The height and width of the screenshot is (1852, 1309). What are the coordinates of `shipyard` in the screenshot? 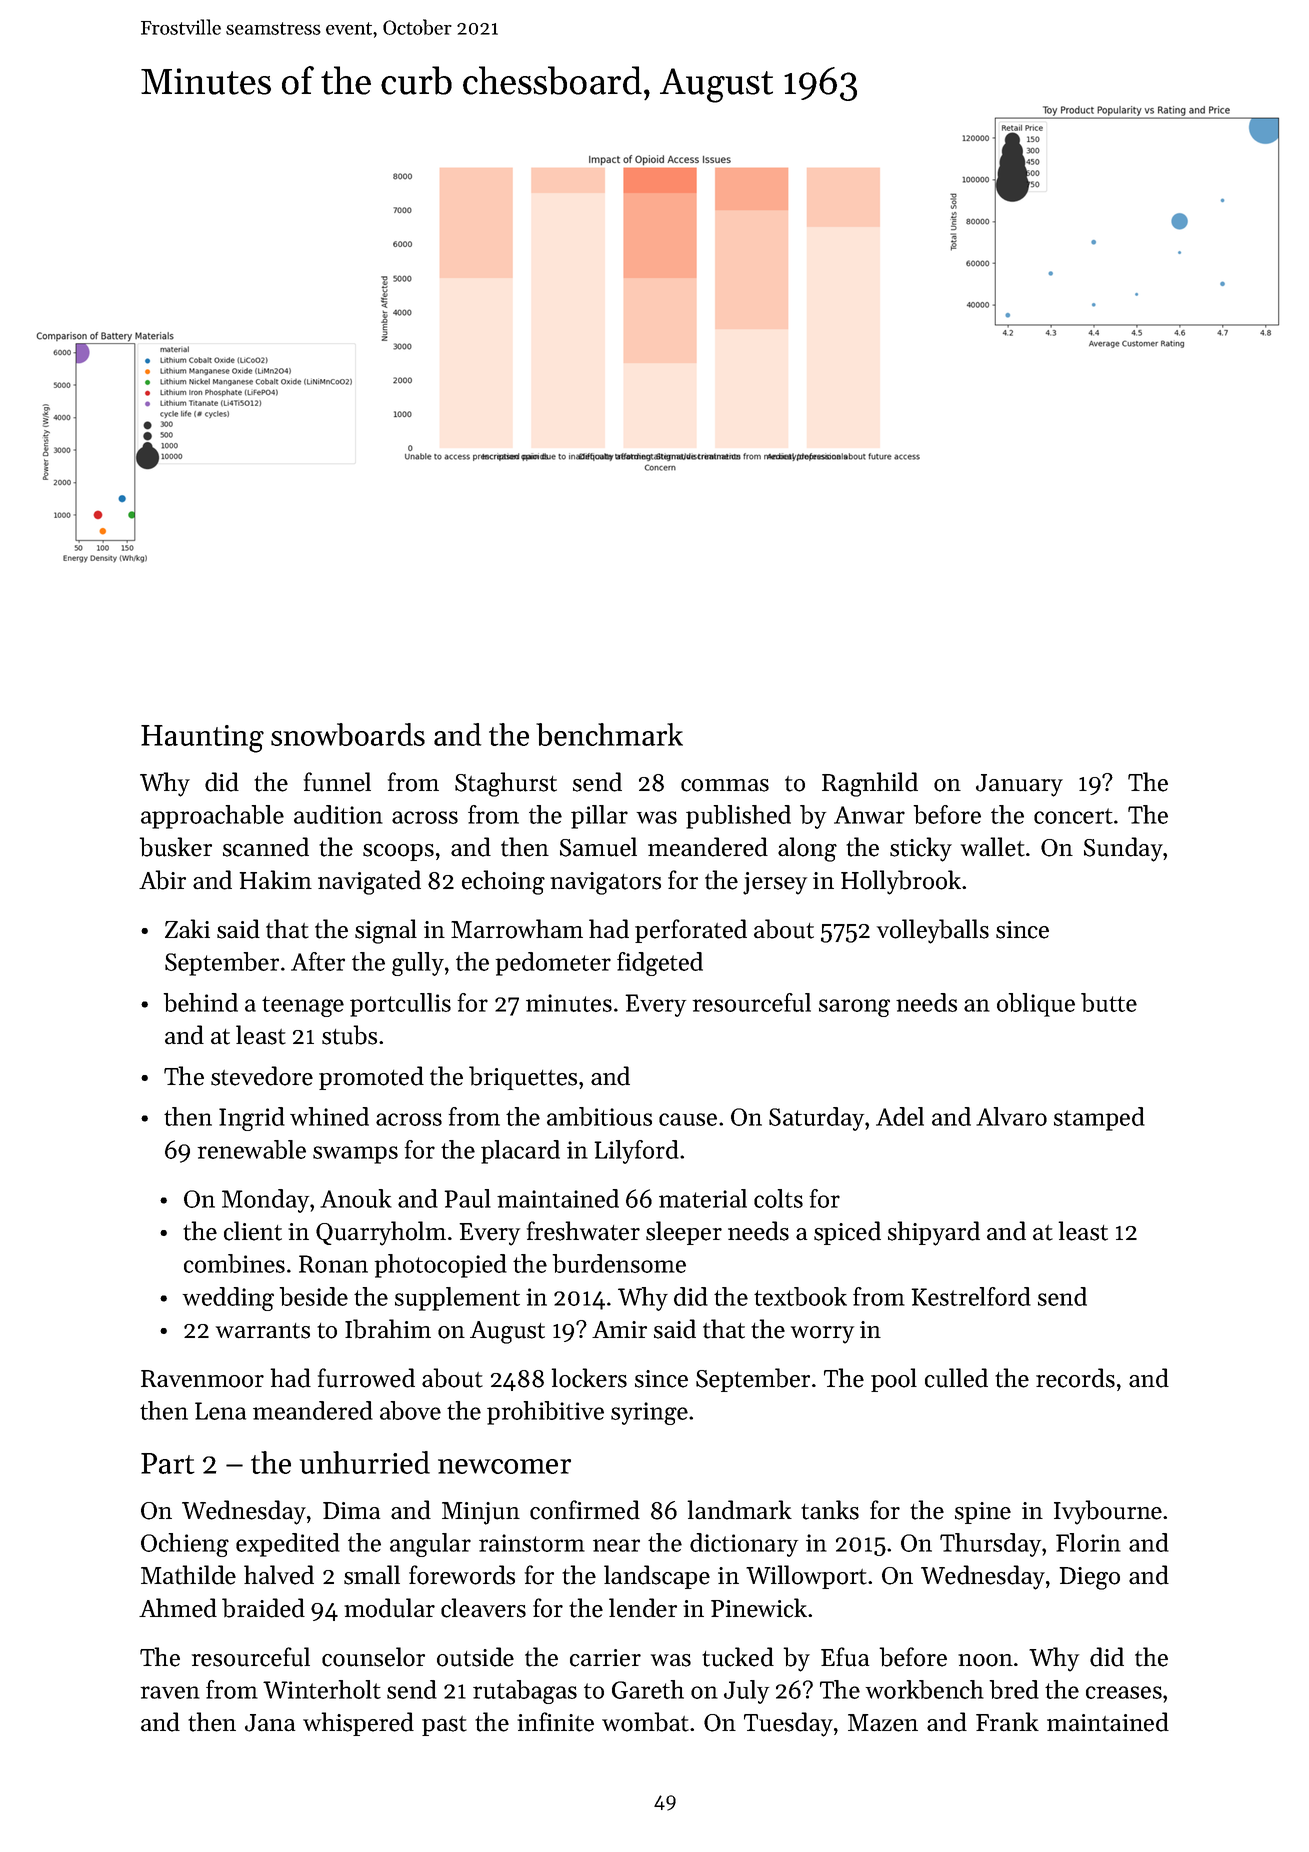 It's located at (934, 1233).
